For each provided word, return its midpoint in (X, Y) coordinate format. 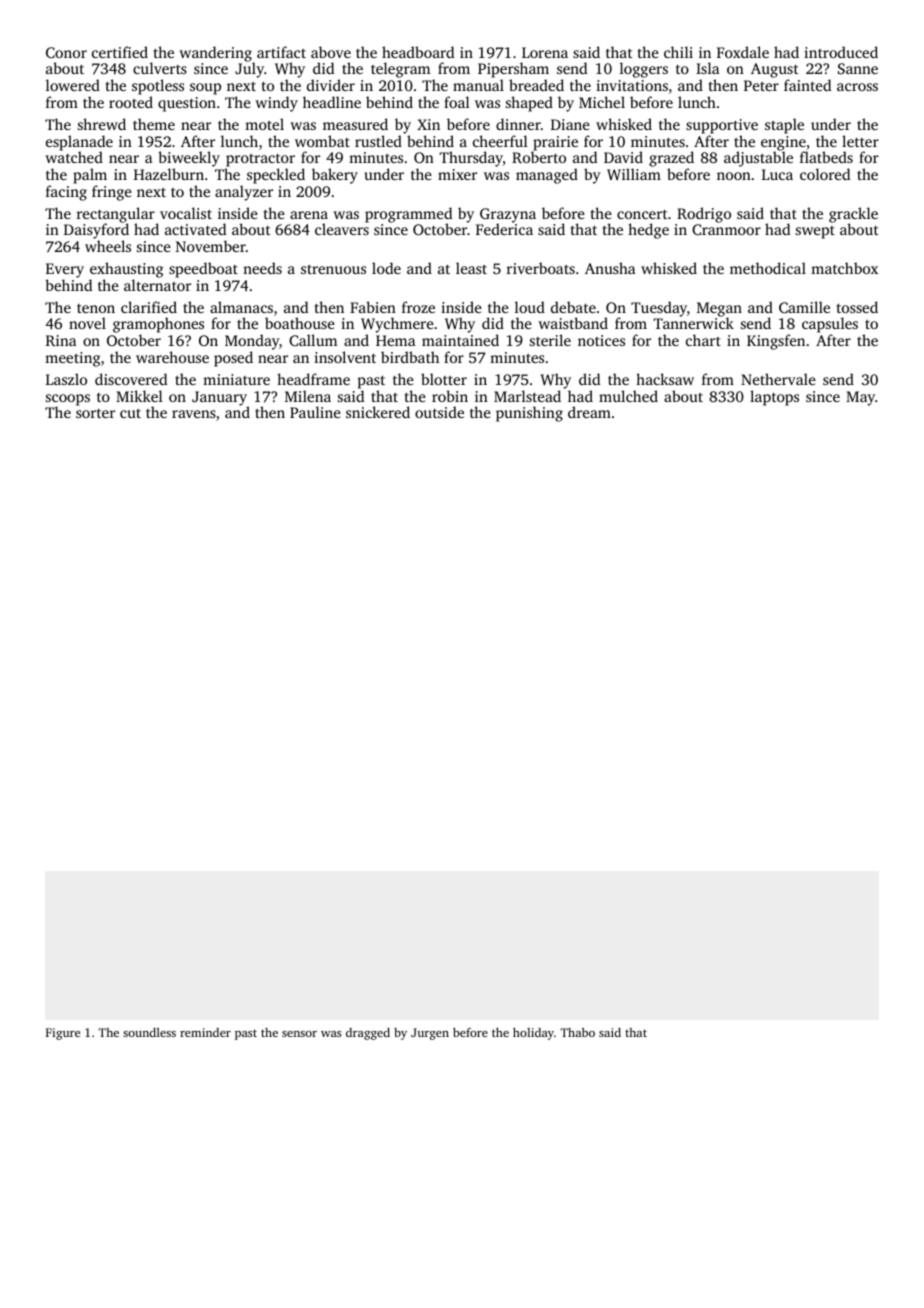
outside (439, 412)
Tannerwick (693, 323)
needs (262, 268)
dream (589, 412)
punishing (529, 414)
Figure (63, 1034)
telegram (400, 70)
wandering (216, 54)
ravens (194, 414)
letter (860, 141)
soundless (149, 1032)
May (860, 398)
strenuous (333, 269)
